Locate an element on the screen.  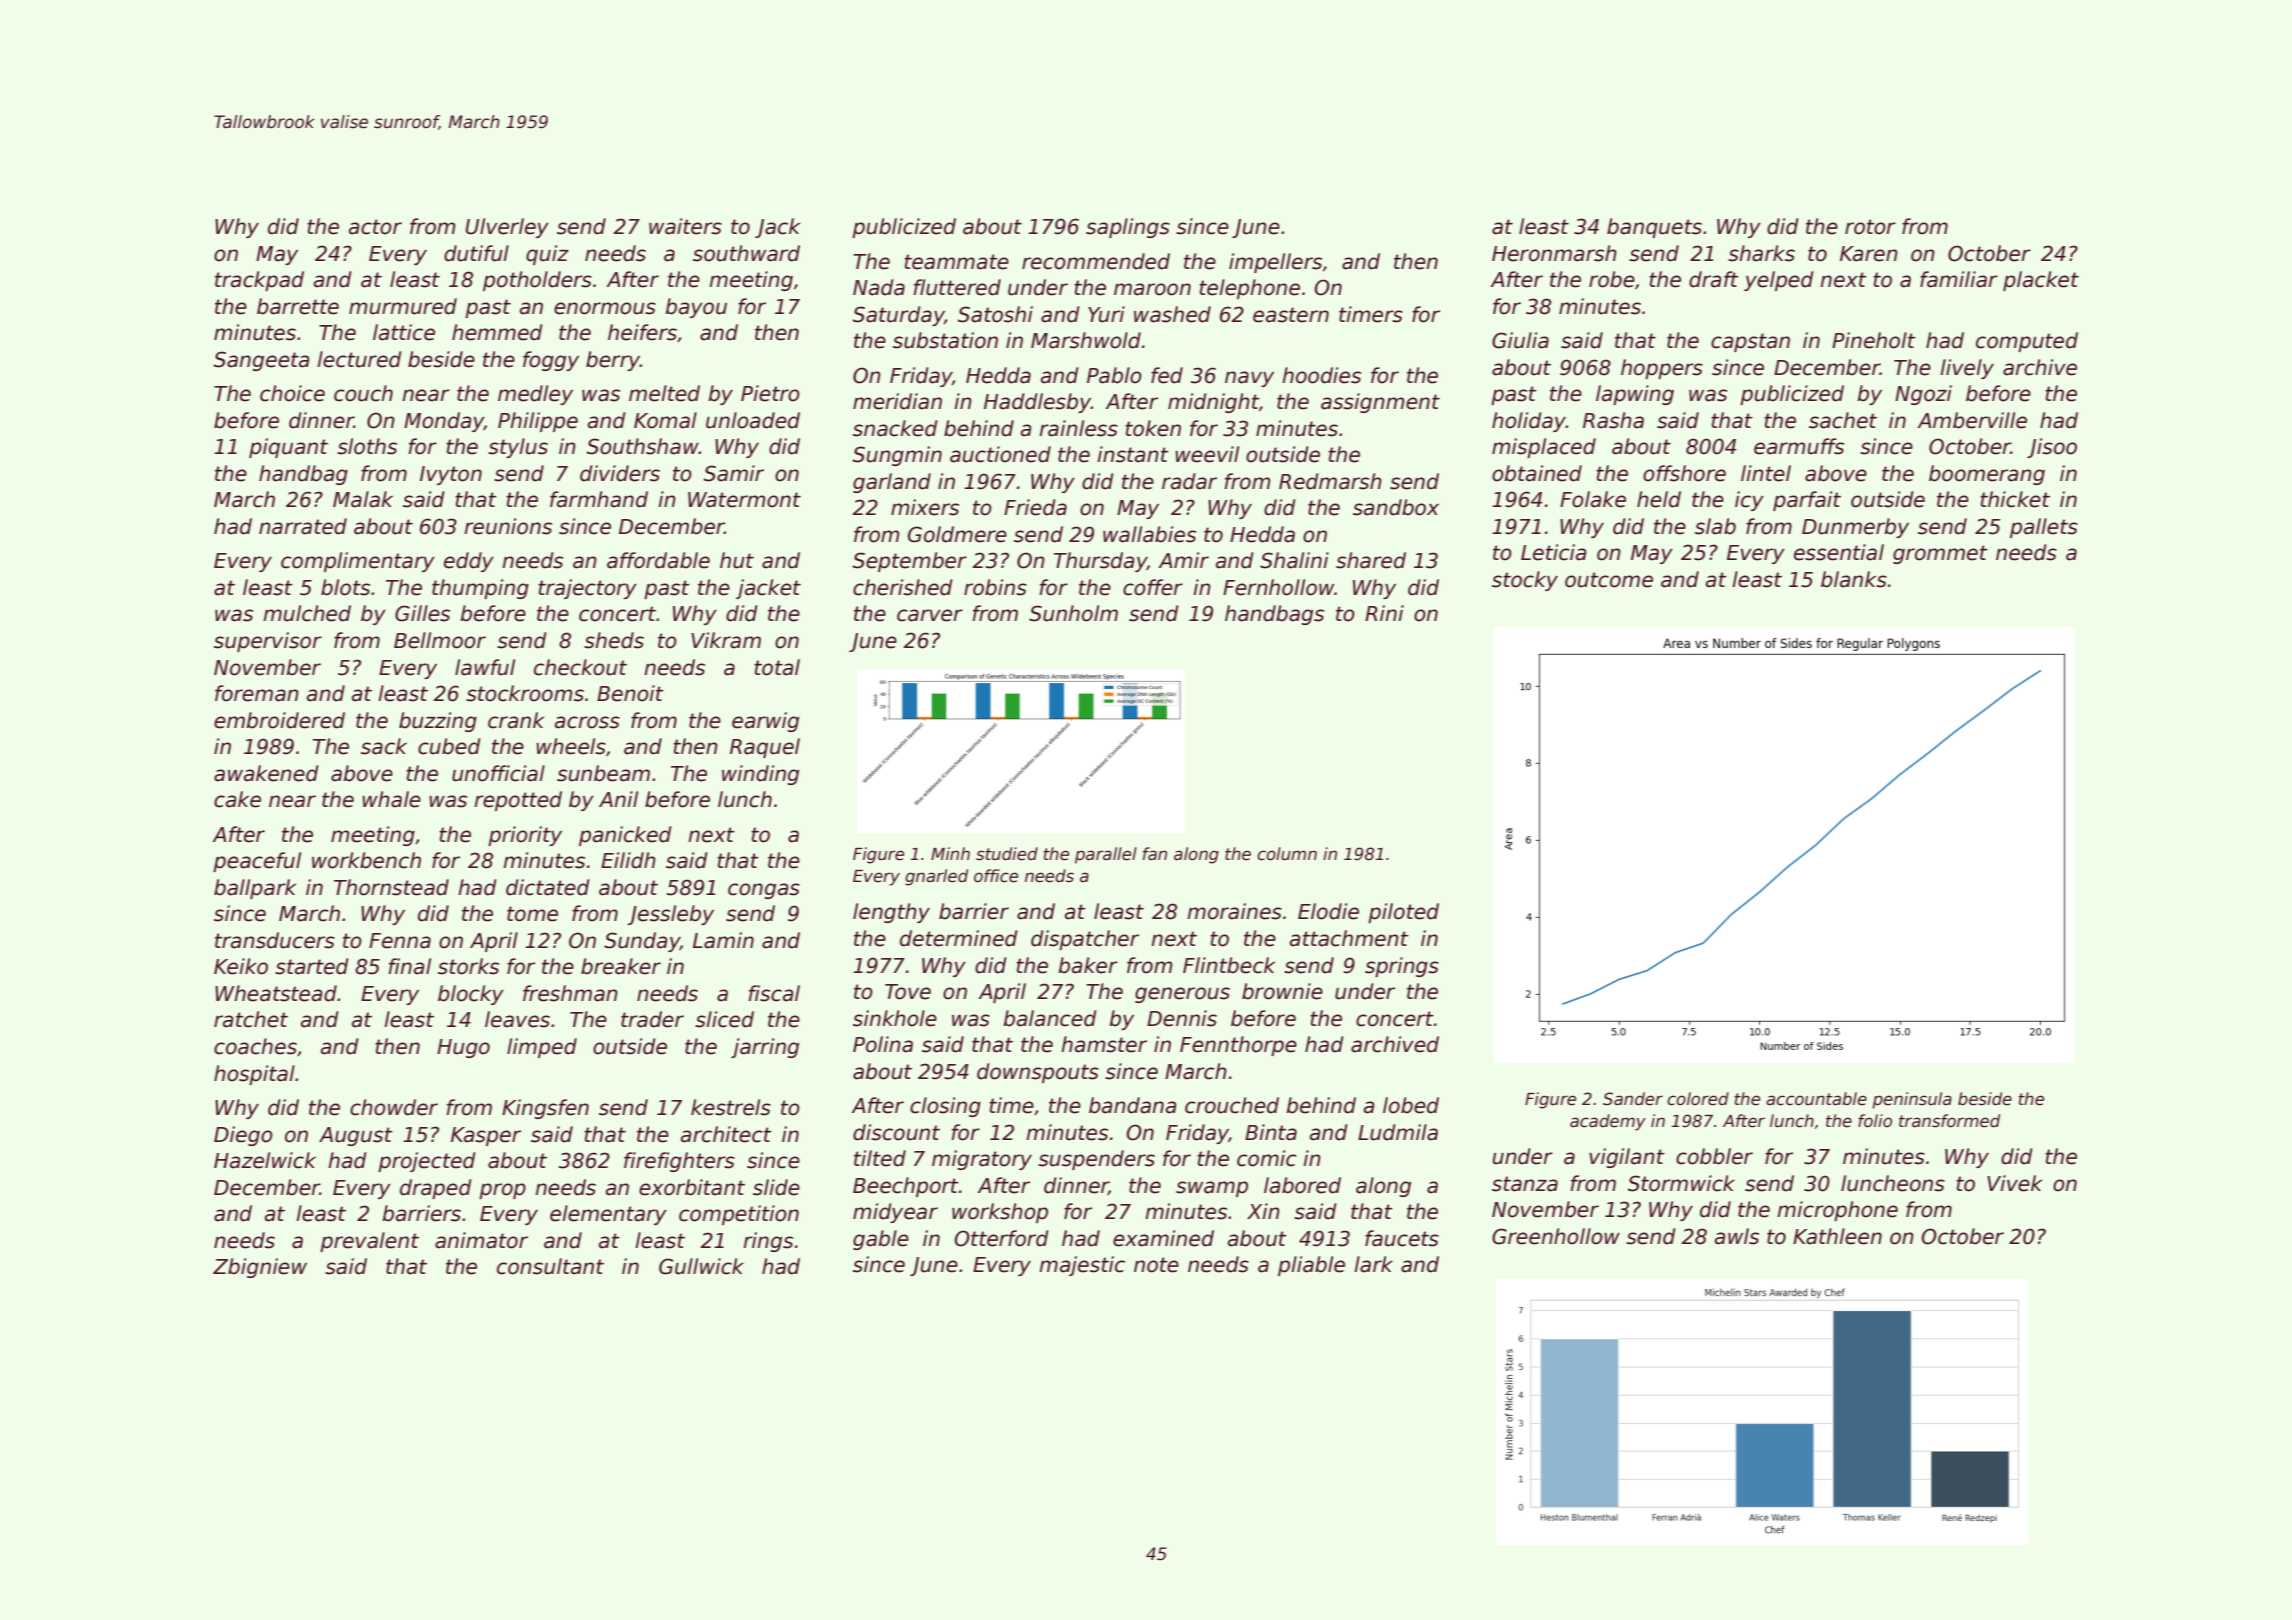
Heronmarsh is located at coordinates (1554, 253).
